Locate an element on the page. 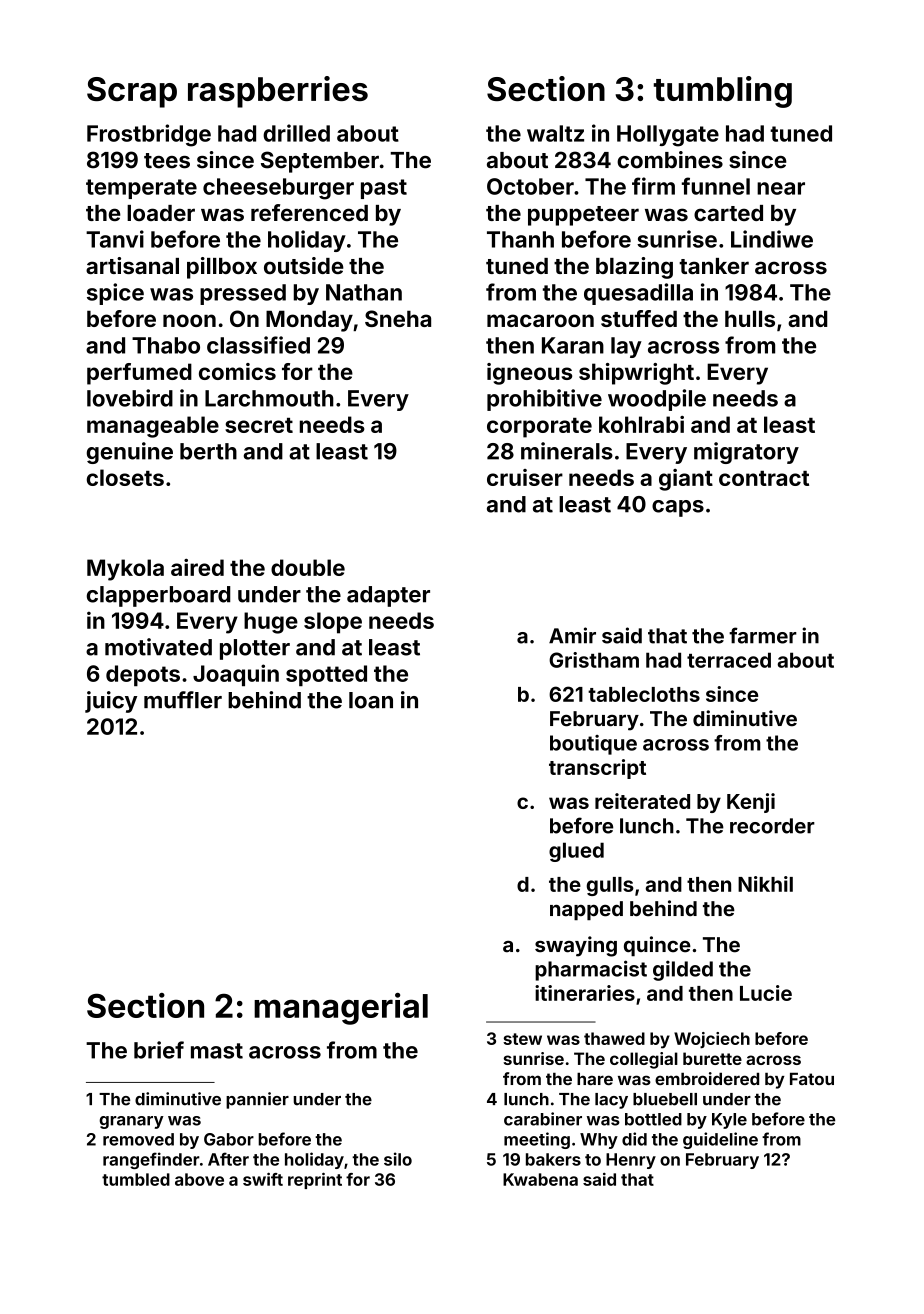 The image size is (924, 1314). clapperboard is located at coordinates (158, 596).
